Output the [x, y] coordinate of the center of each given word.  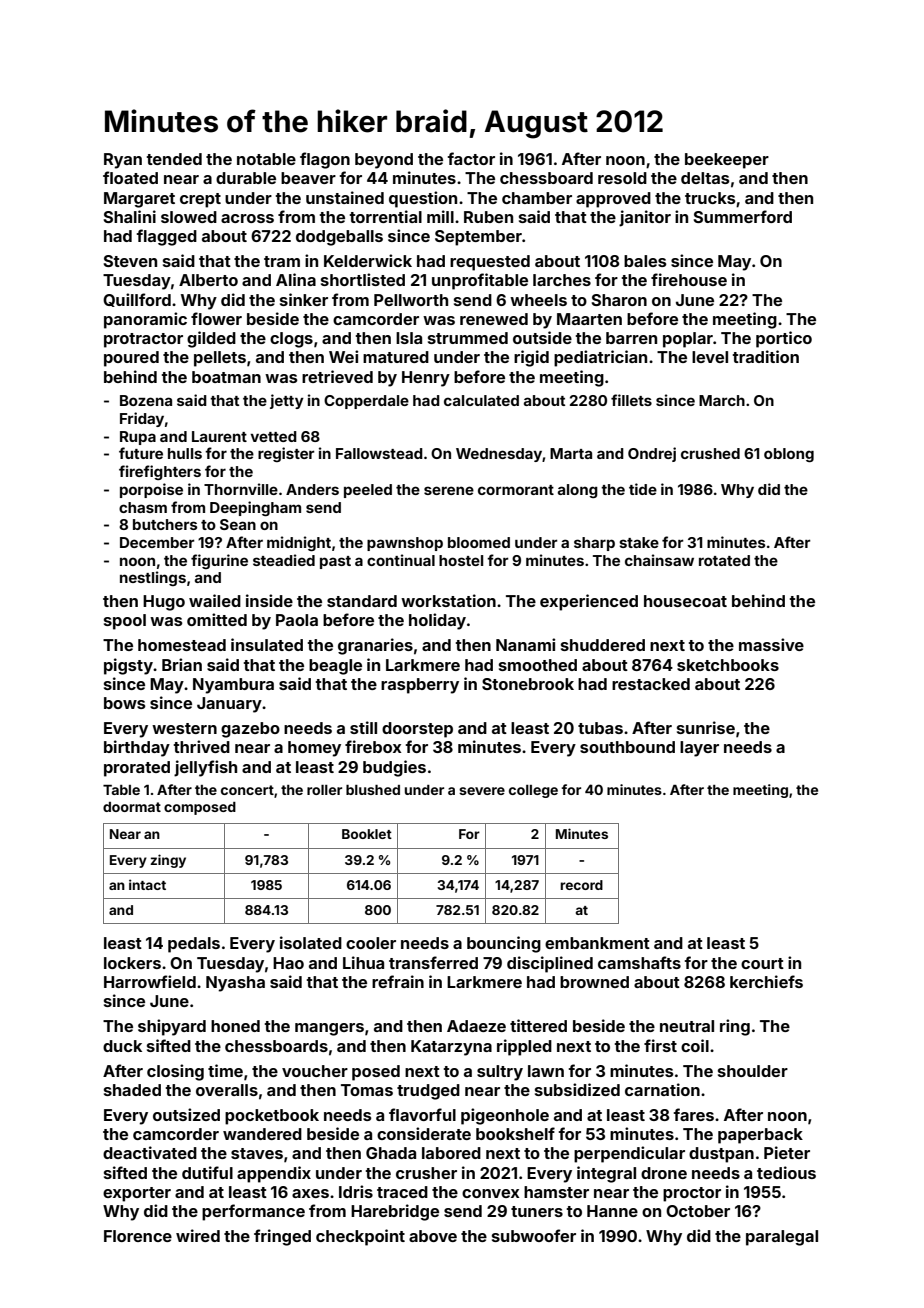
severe [482, 791]
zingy [168, 861]
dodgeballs [339, 238]
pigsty [128, 666]
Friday [142, 419]
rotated [724, 560]
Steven [130, 261]
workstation [448, 600]
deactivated [150, 1152]
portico [784, 339]
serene [449, 490]
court [762, 963]
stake [639, 542]
